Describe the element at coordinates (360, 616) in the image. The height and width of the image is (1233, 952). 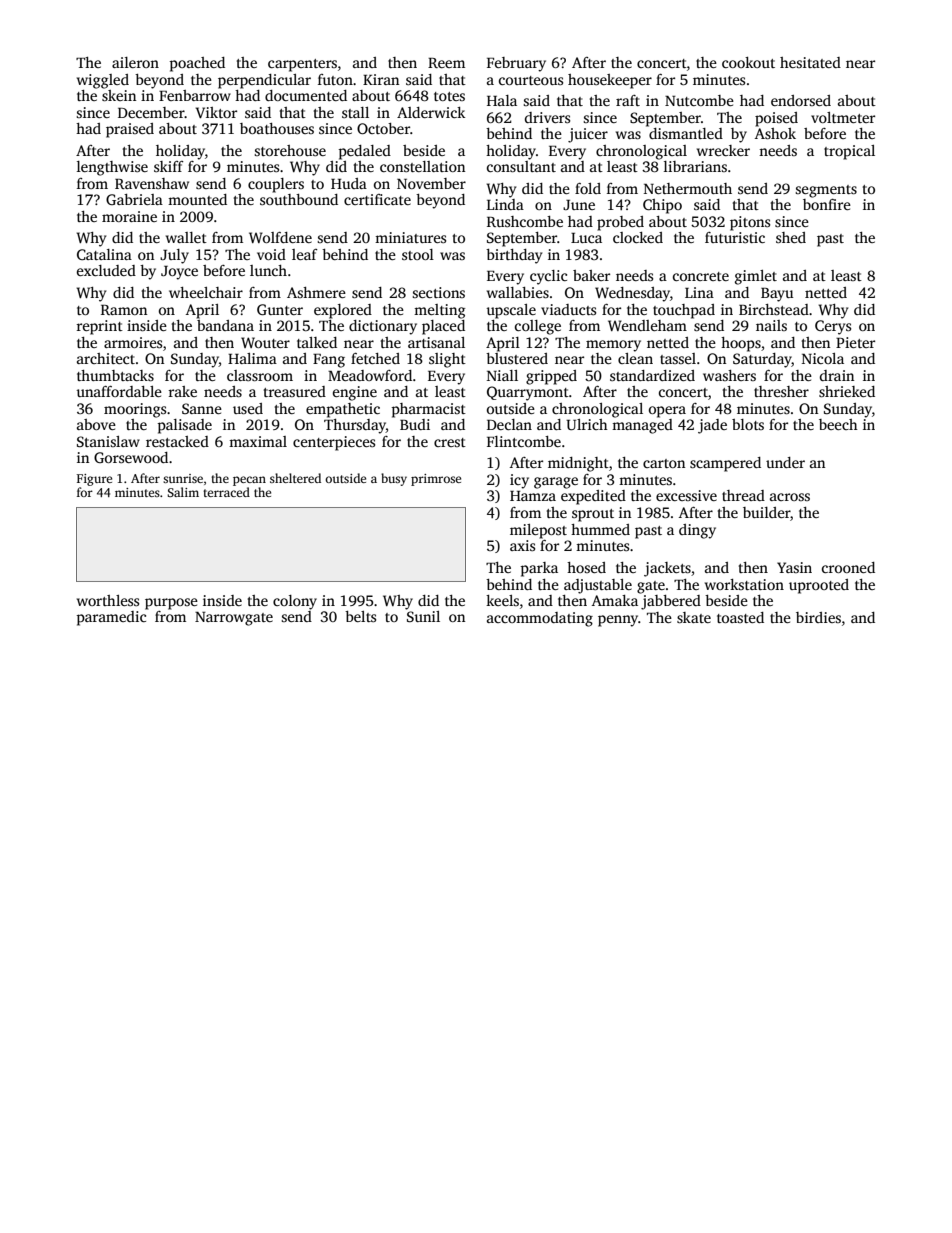
I see `belts` at that location.
